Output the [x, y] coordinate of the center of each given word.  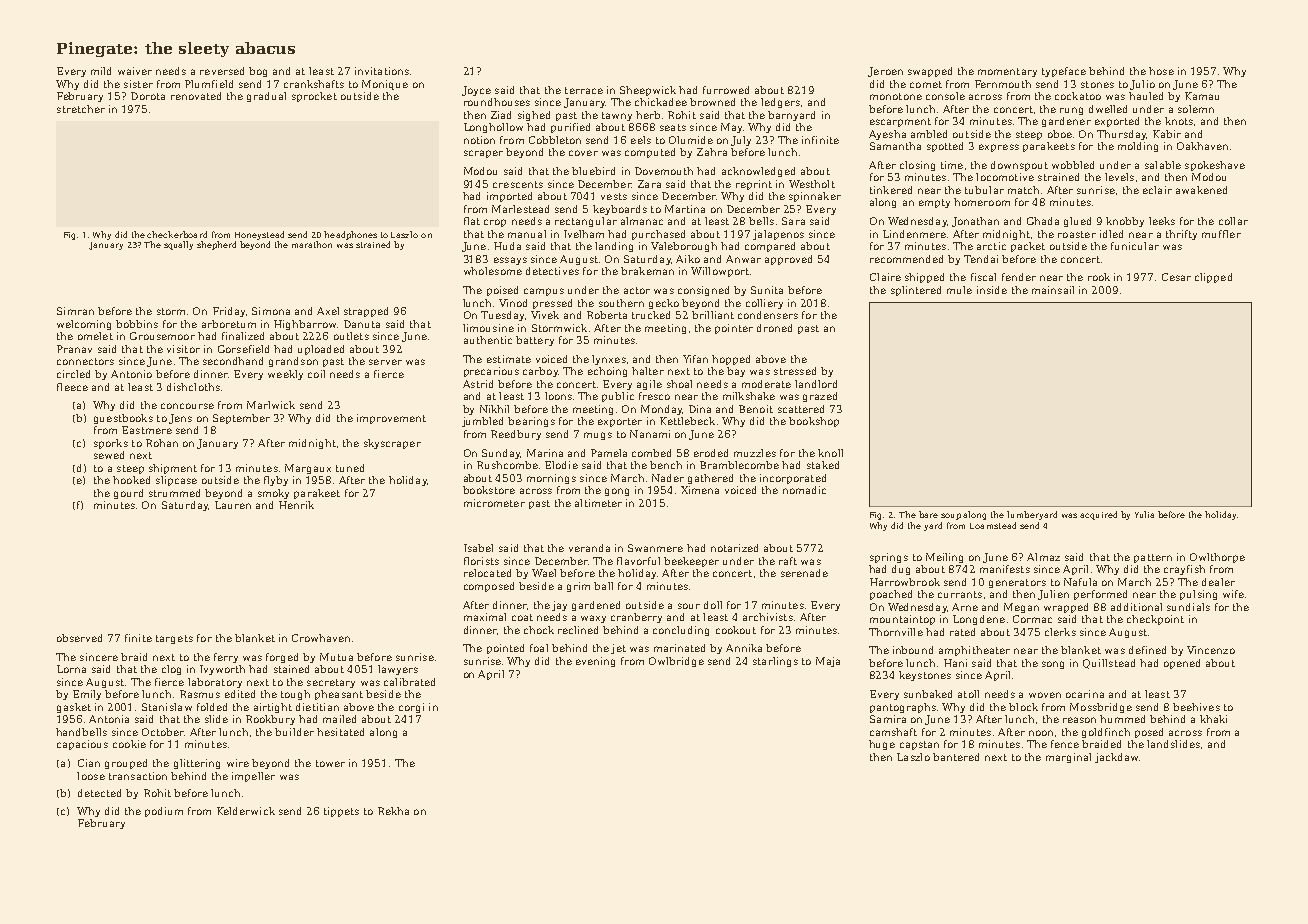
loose [91, 776]
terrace [584, 90]
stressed [795, 371]
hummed [1122, 719]
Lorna [71, 669]
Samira [888, 719]
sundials [1188, 607]
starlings [775, 662]
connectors [85, 361]
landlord [816, 384]
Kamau [1202, 96]
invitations [382, 71]
